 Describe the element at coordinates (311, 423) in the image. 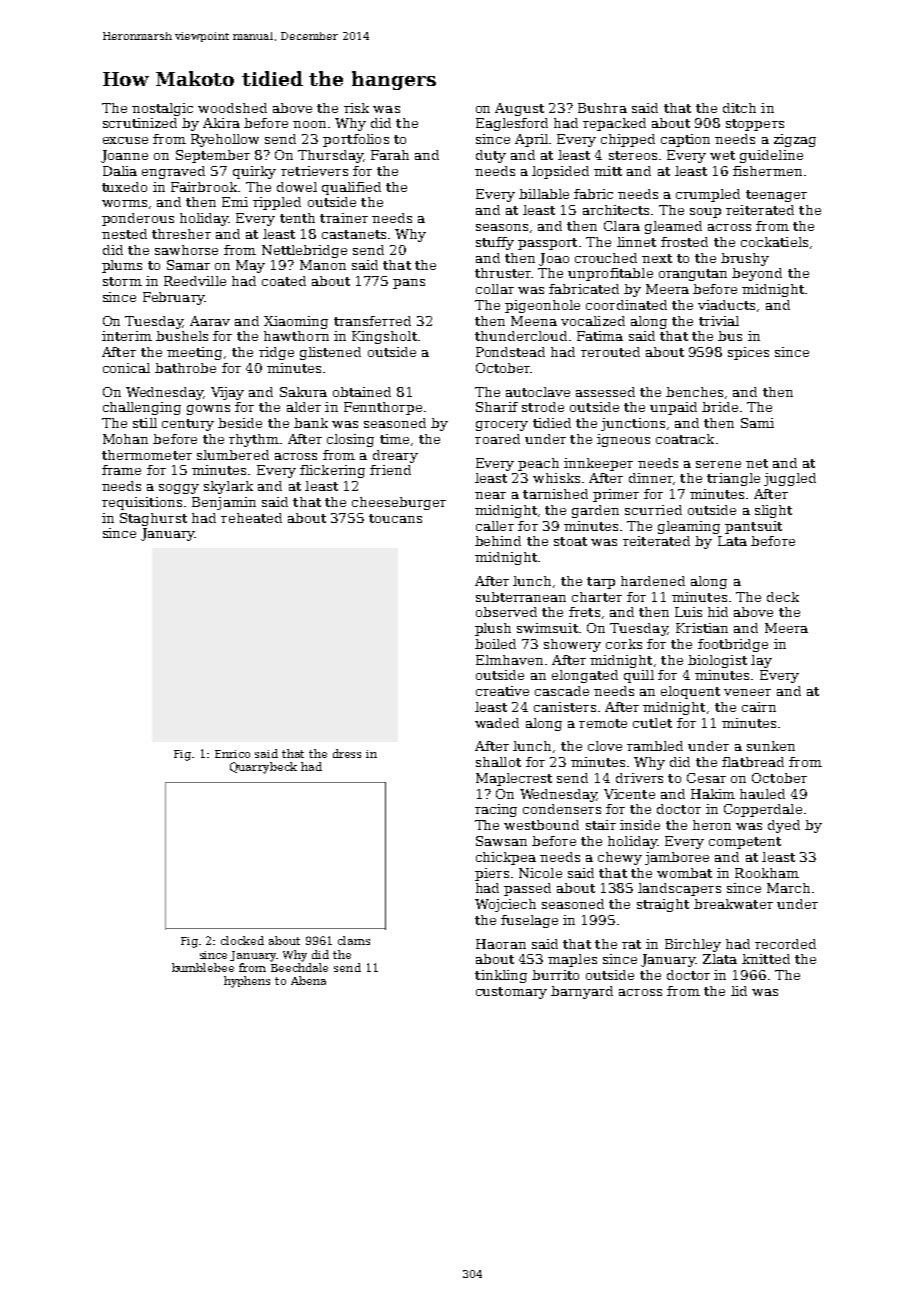

I see `bank` at that location.
